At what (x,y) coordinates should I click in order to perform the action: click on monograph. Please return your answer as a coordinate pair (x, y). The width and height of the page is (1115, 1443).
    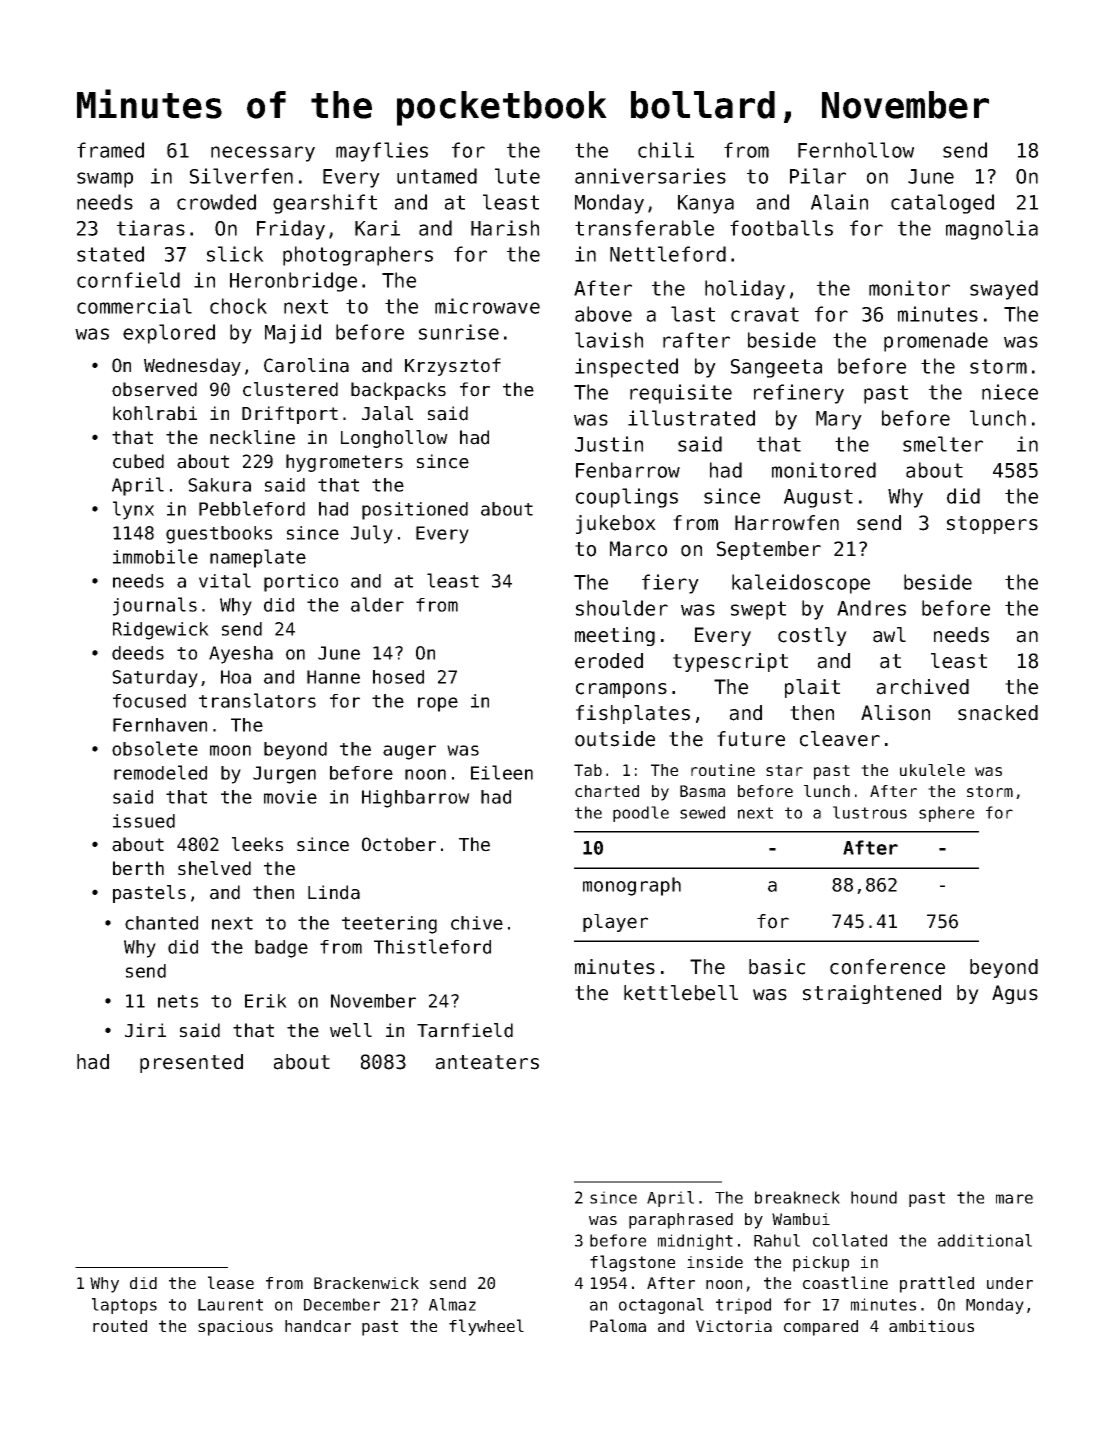
    Looking at the image, I should click on (632, 886).
